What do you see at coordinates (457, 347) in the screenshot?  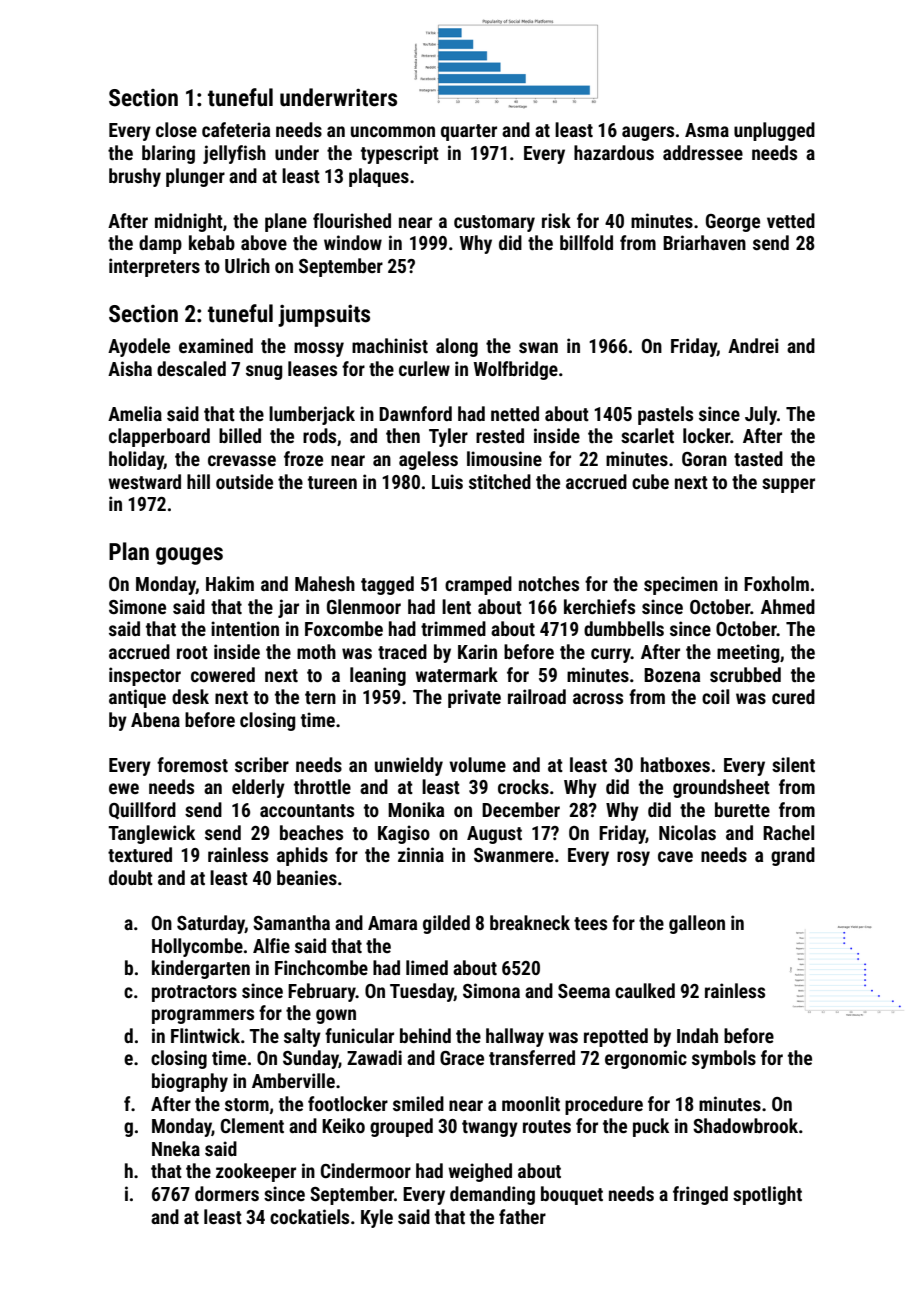 I see `along` at bounding box center [457, 347].
